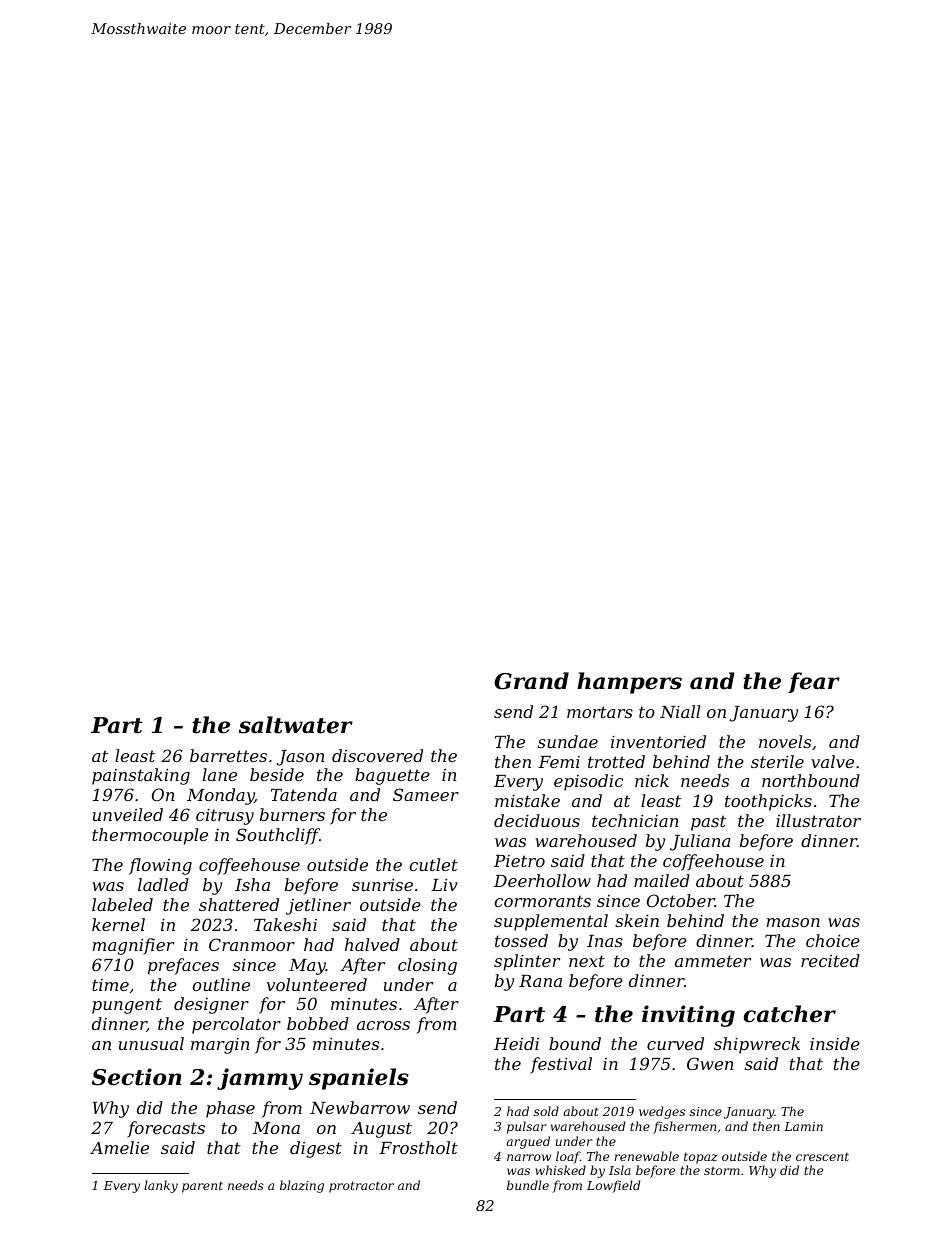 This screenshot has height=1233, width=952. I want to click on Juliana, so click(700, 842).
